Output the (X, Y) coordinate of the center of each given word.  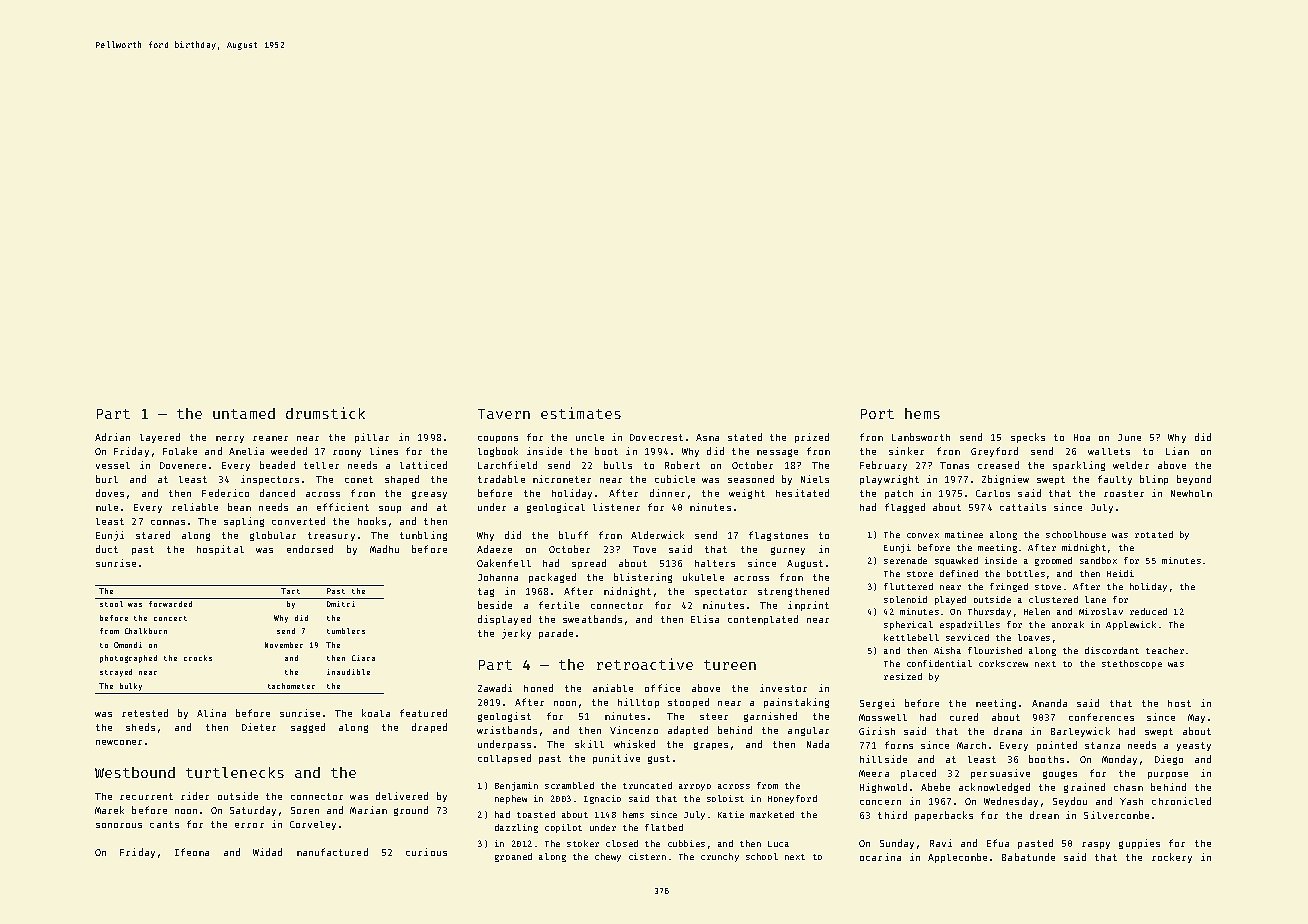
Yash (1131, 801)
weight (747, 494)
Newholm (1191, 493)
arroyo (695, 787)
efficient (343, 507)
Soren (305, 810)
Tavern (504, 414)
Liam (1177, 451)
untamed (244, 413)
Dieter (259, 727)
